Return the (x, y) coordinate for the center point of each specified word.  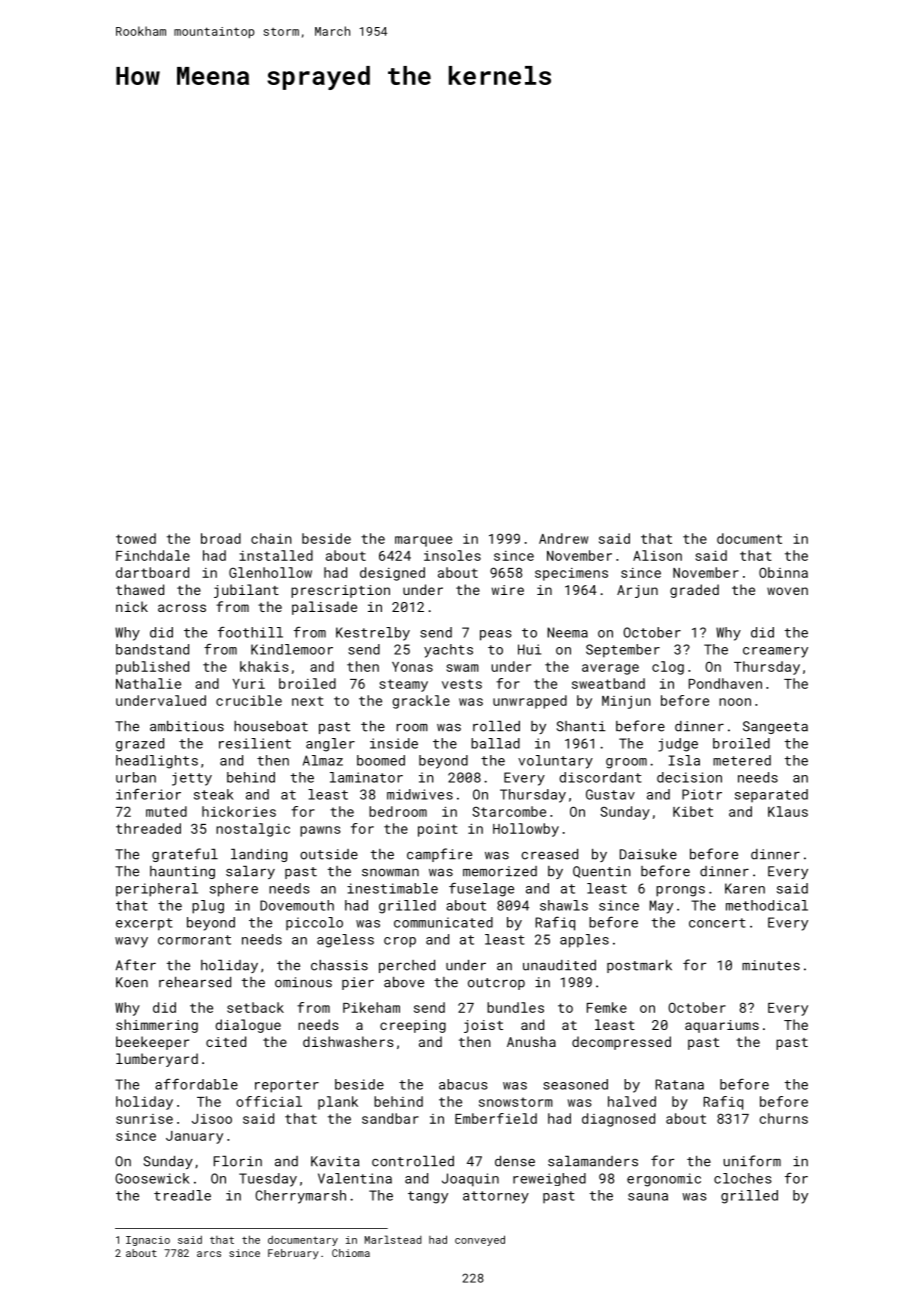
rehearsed (195, 982)
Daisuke (648, 854)
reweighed (549, 1179)
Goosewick (152, 1178)
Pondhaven (725, 683)
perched (407, 966)
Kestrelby (373, 634)
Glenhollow (270, 572)
